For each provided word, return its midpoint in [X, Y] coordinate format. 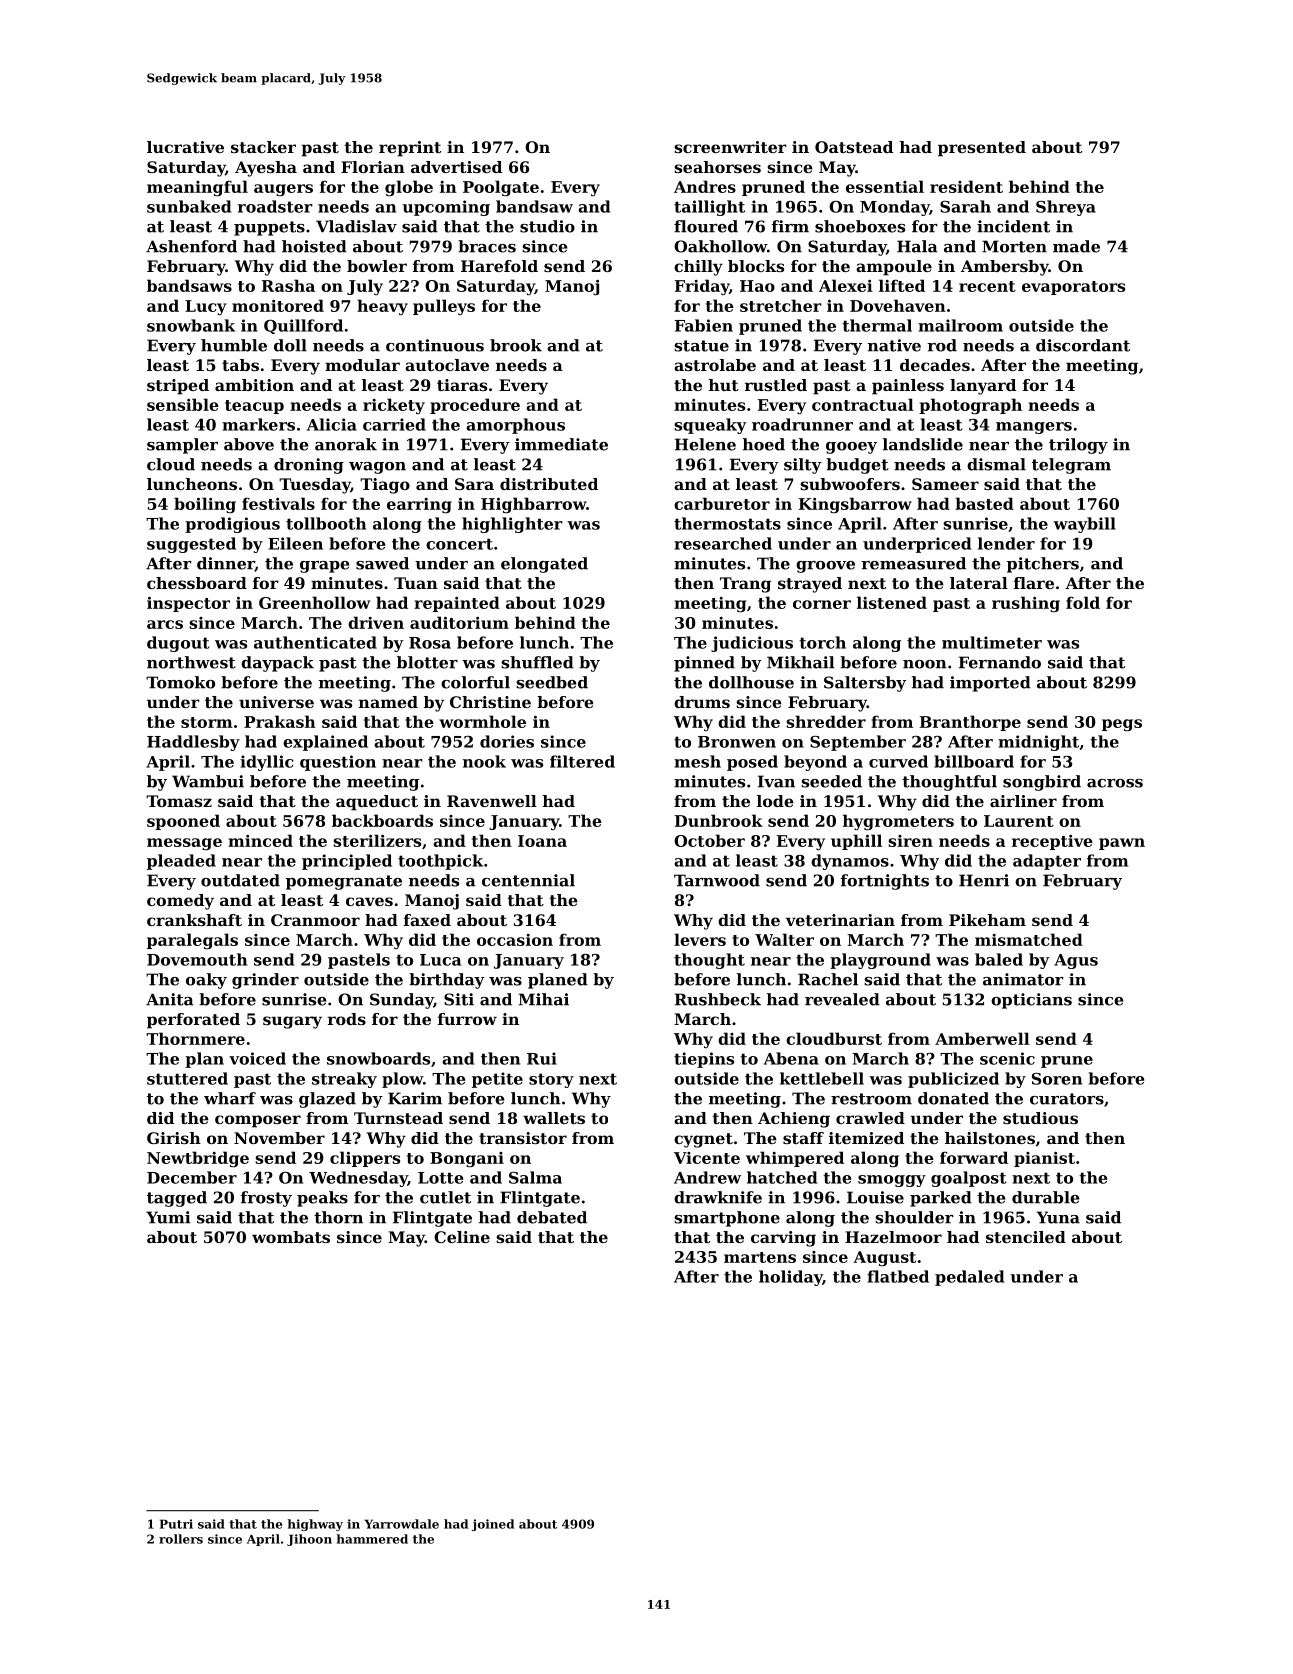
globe [409, 188]
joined [493, 1525]
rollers [181, 1539]
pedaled [969, 1278]
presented [982, 149]
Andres [705, 186]
